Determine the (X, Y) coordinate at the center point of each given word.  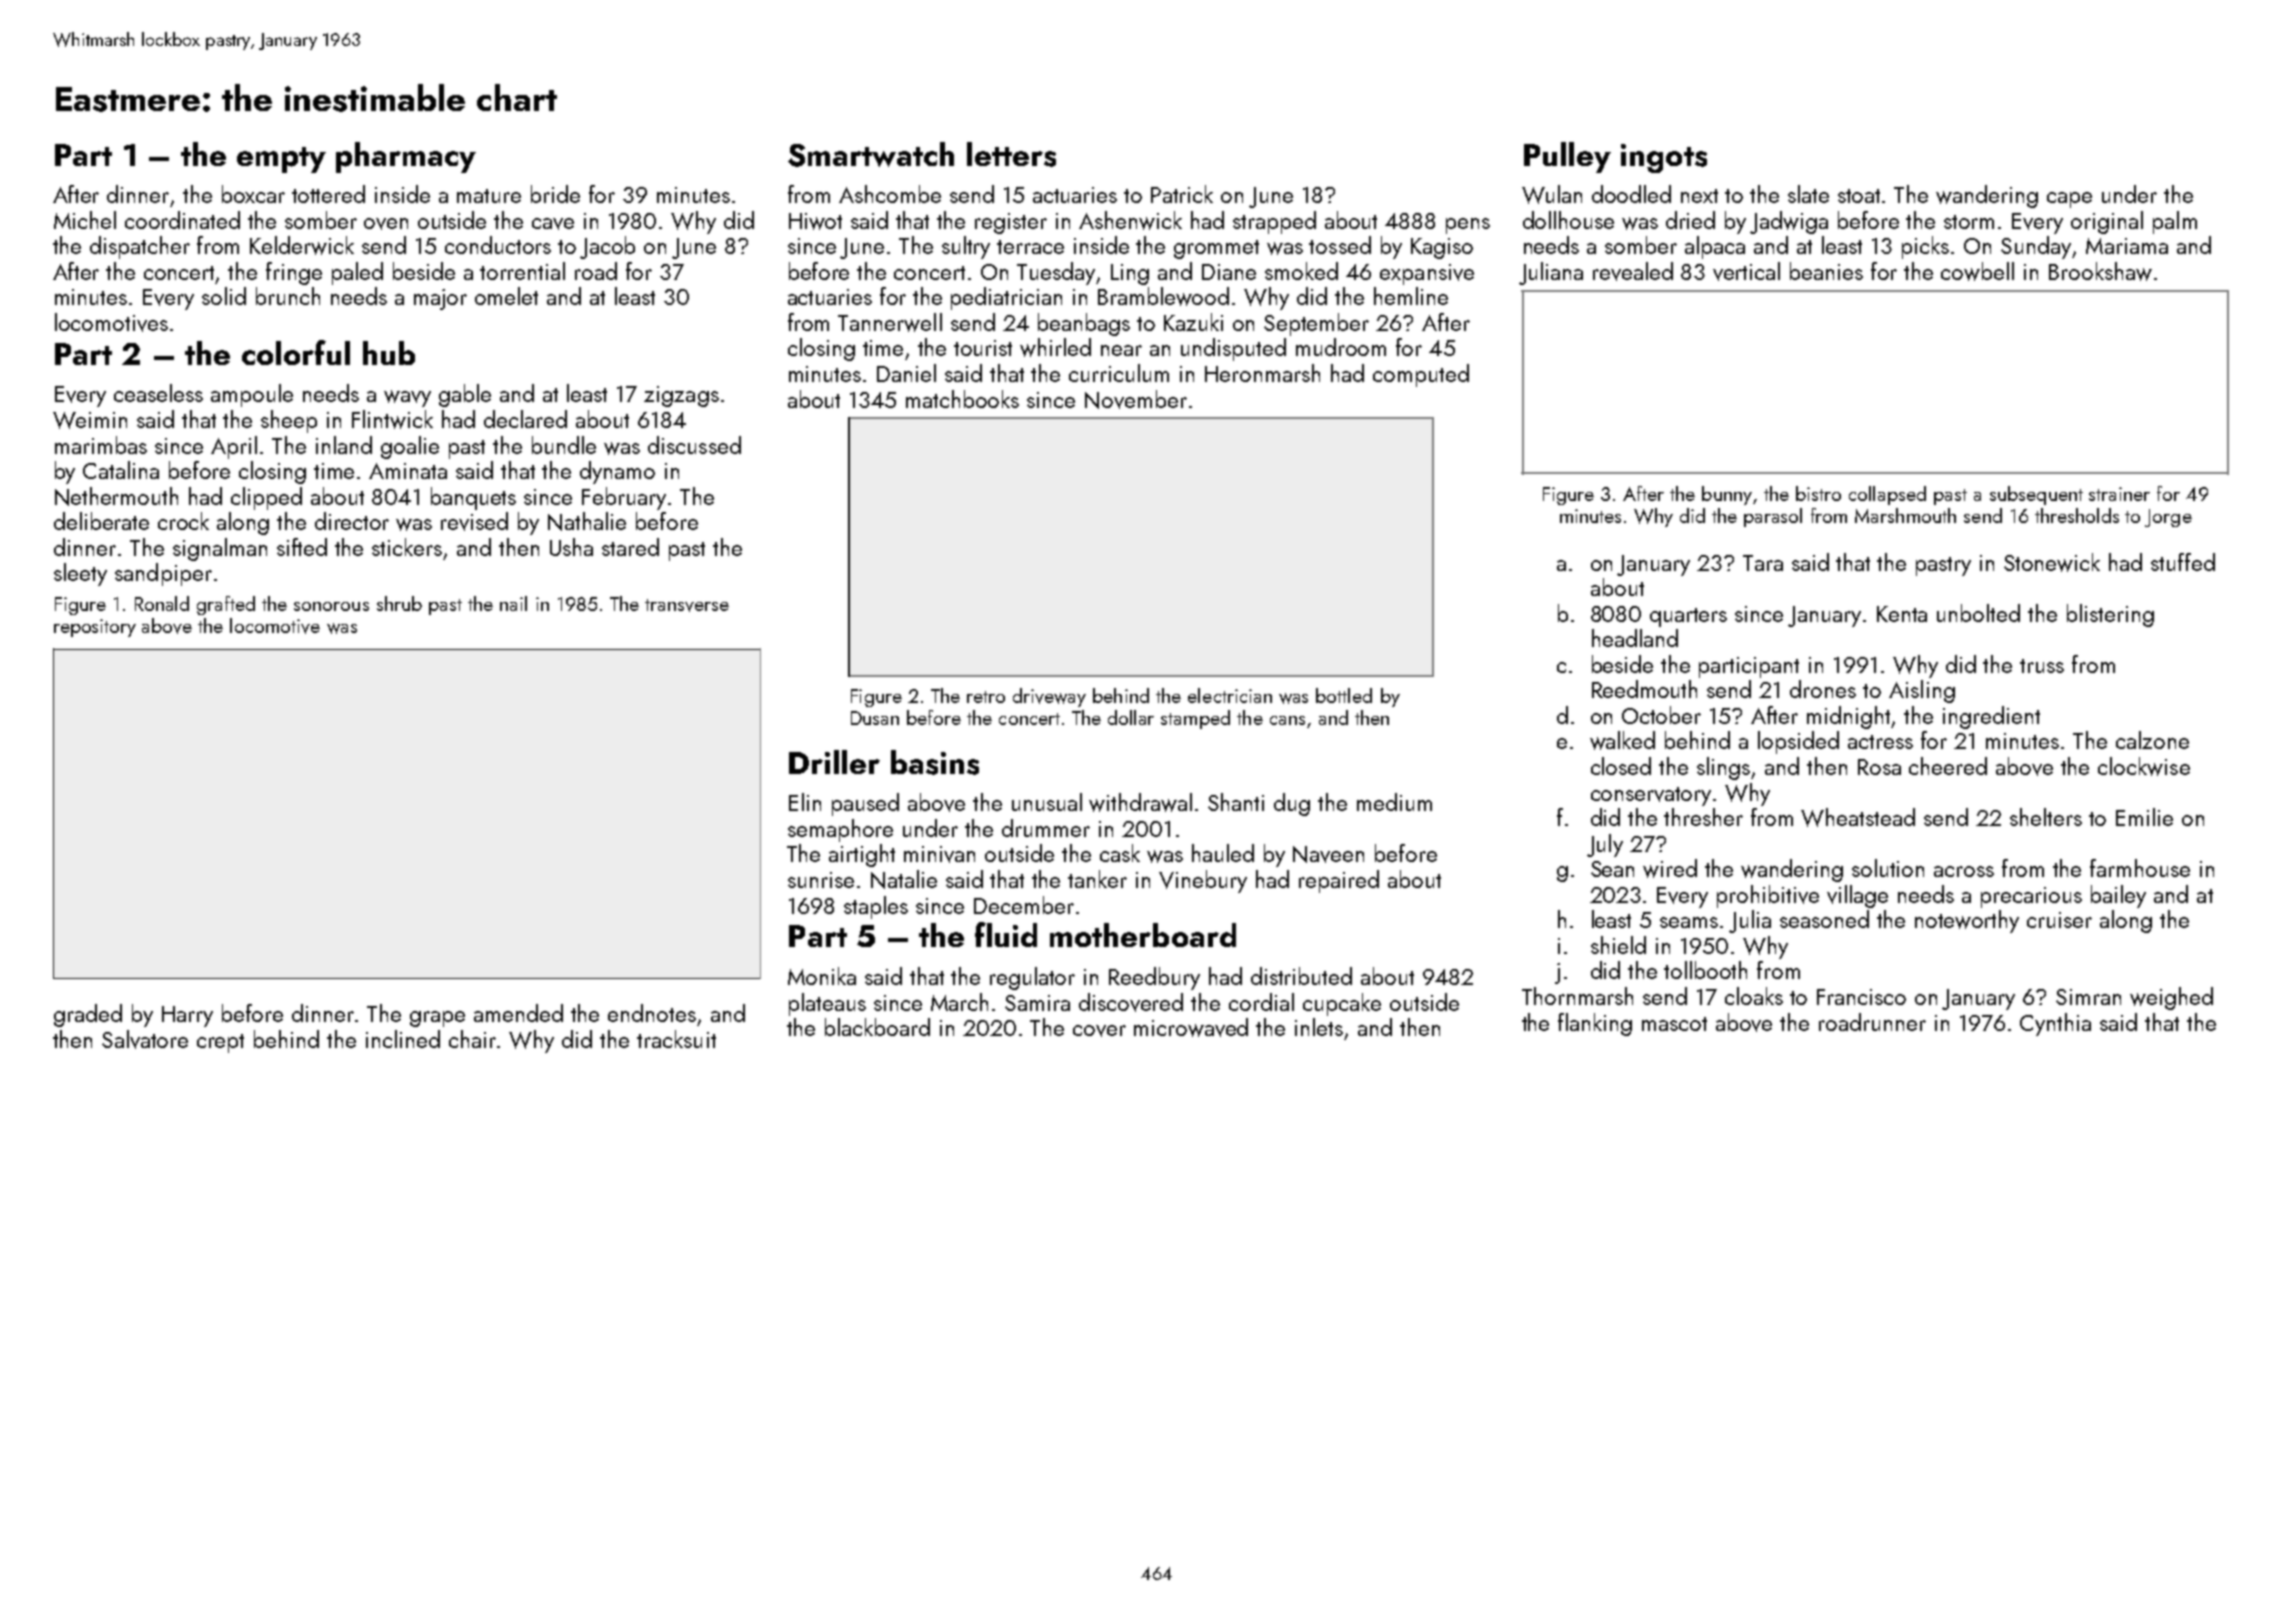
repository (95, 628)
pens (1468, 226)
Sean (1612, 869)
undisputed (1233, 349)
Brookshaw (2100, 271)
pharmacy (406, 157)
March (959, 1002)
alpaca (1715, 247)
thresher (1703, 817)
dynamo (617, 472)
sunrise (821, 880)
